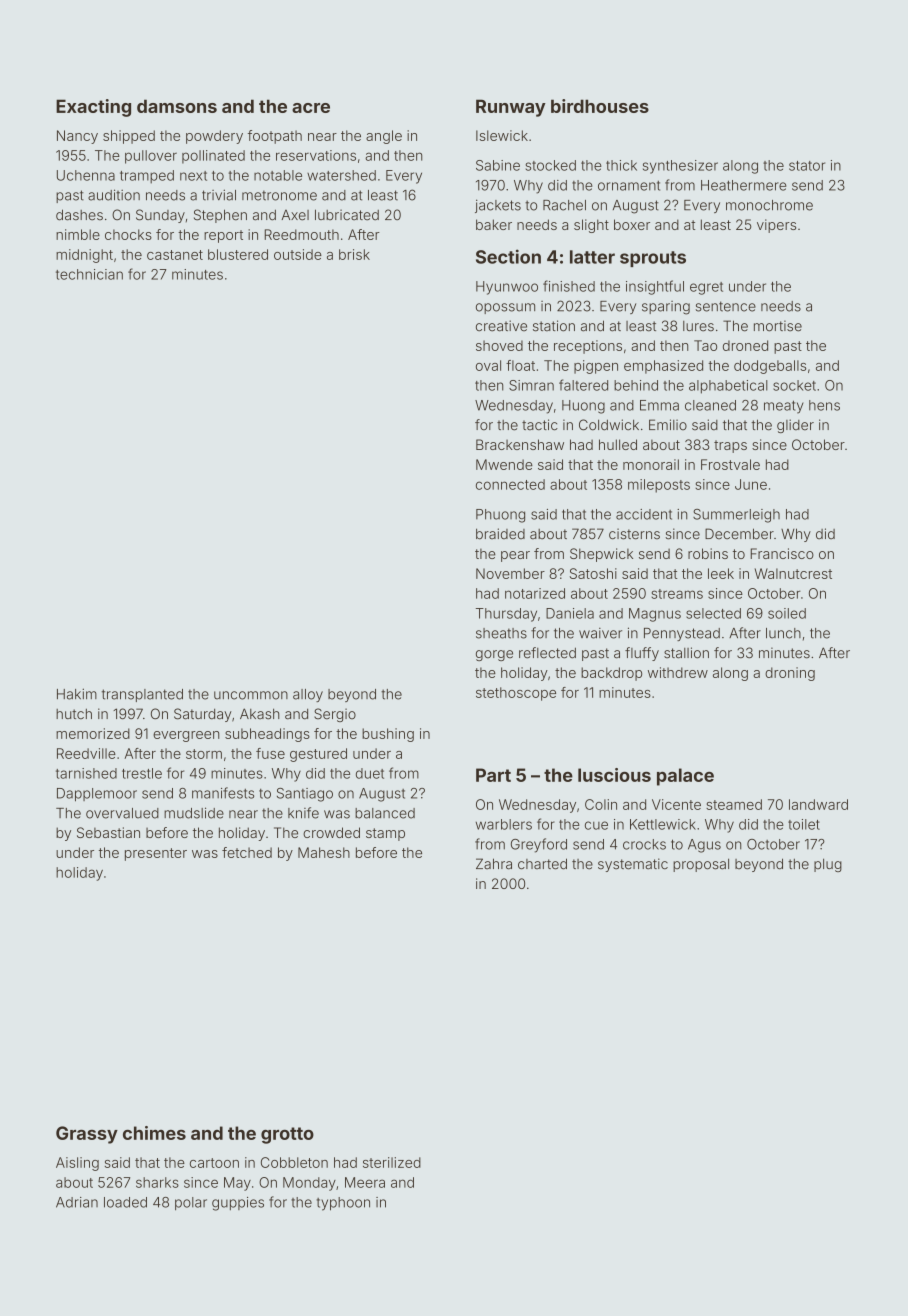  Describe the element at coordinates (177, 106) in the page. I see `damsons` at that location.
